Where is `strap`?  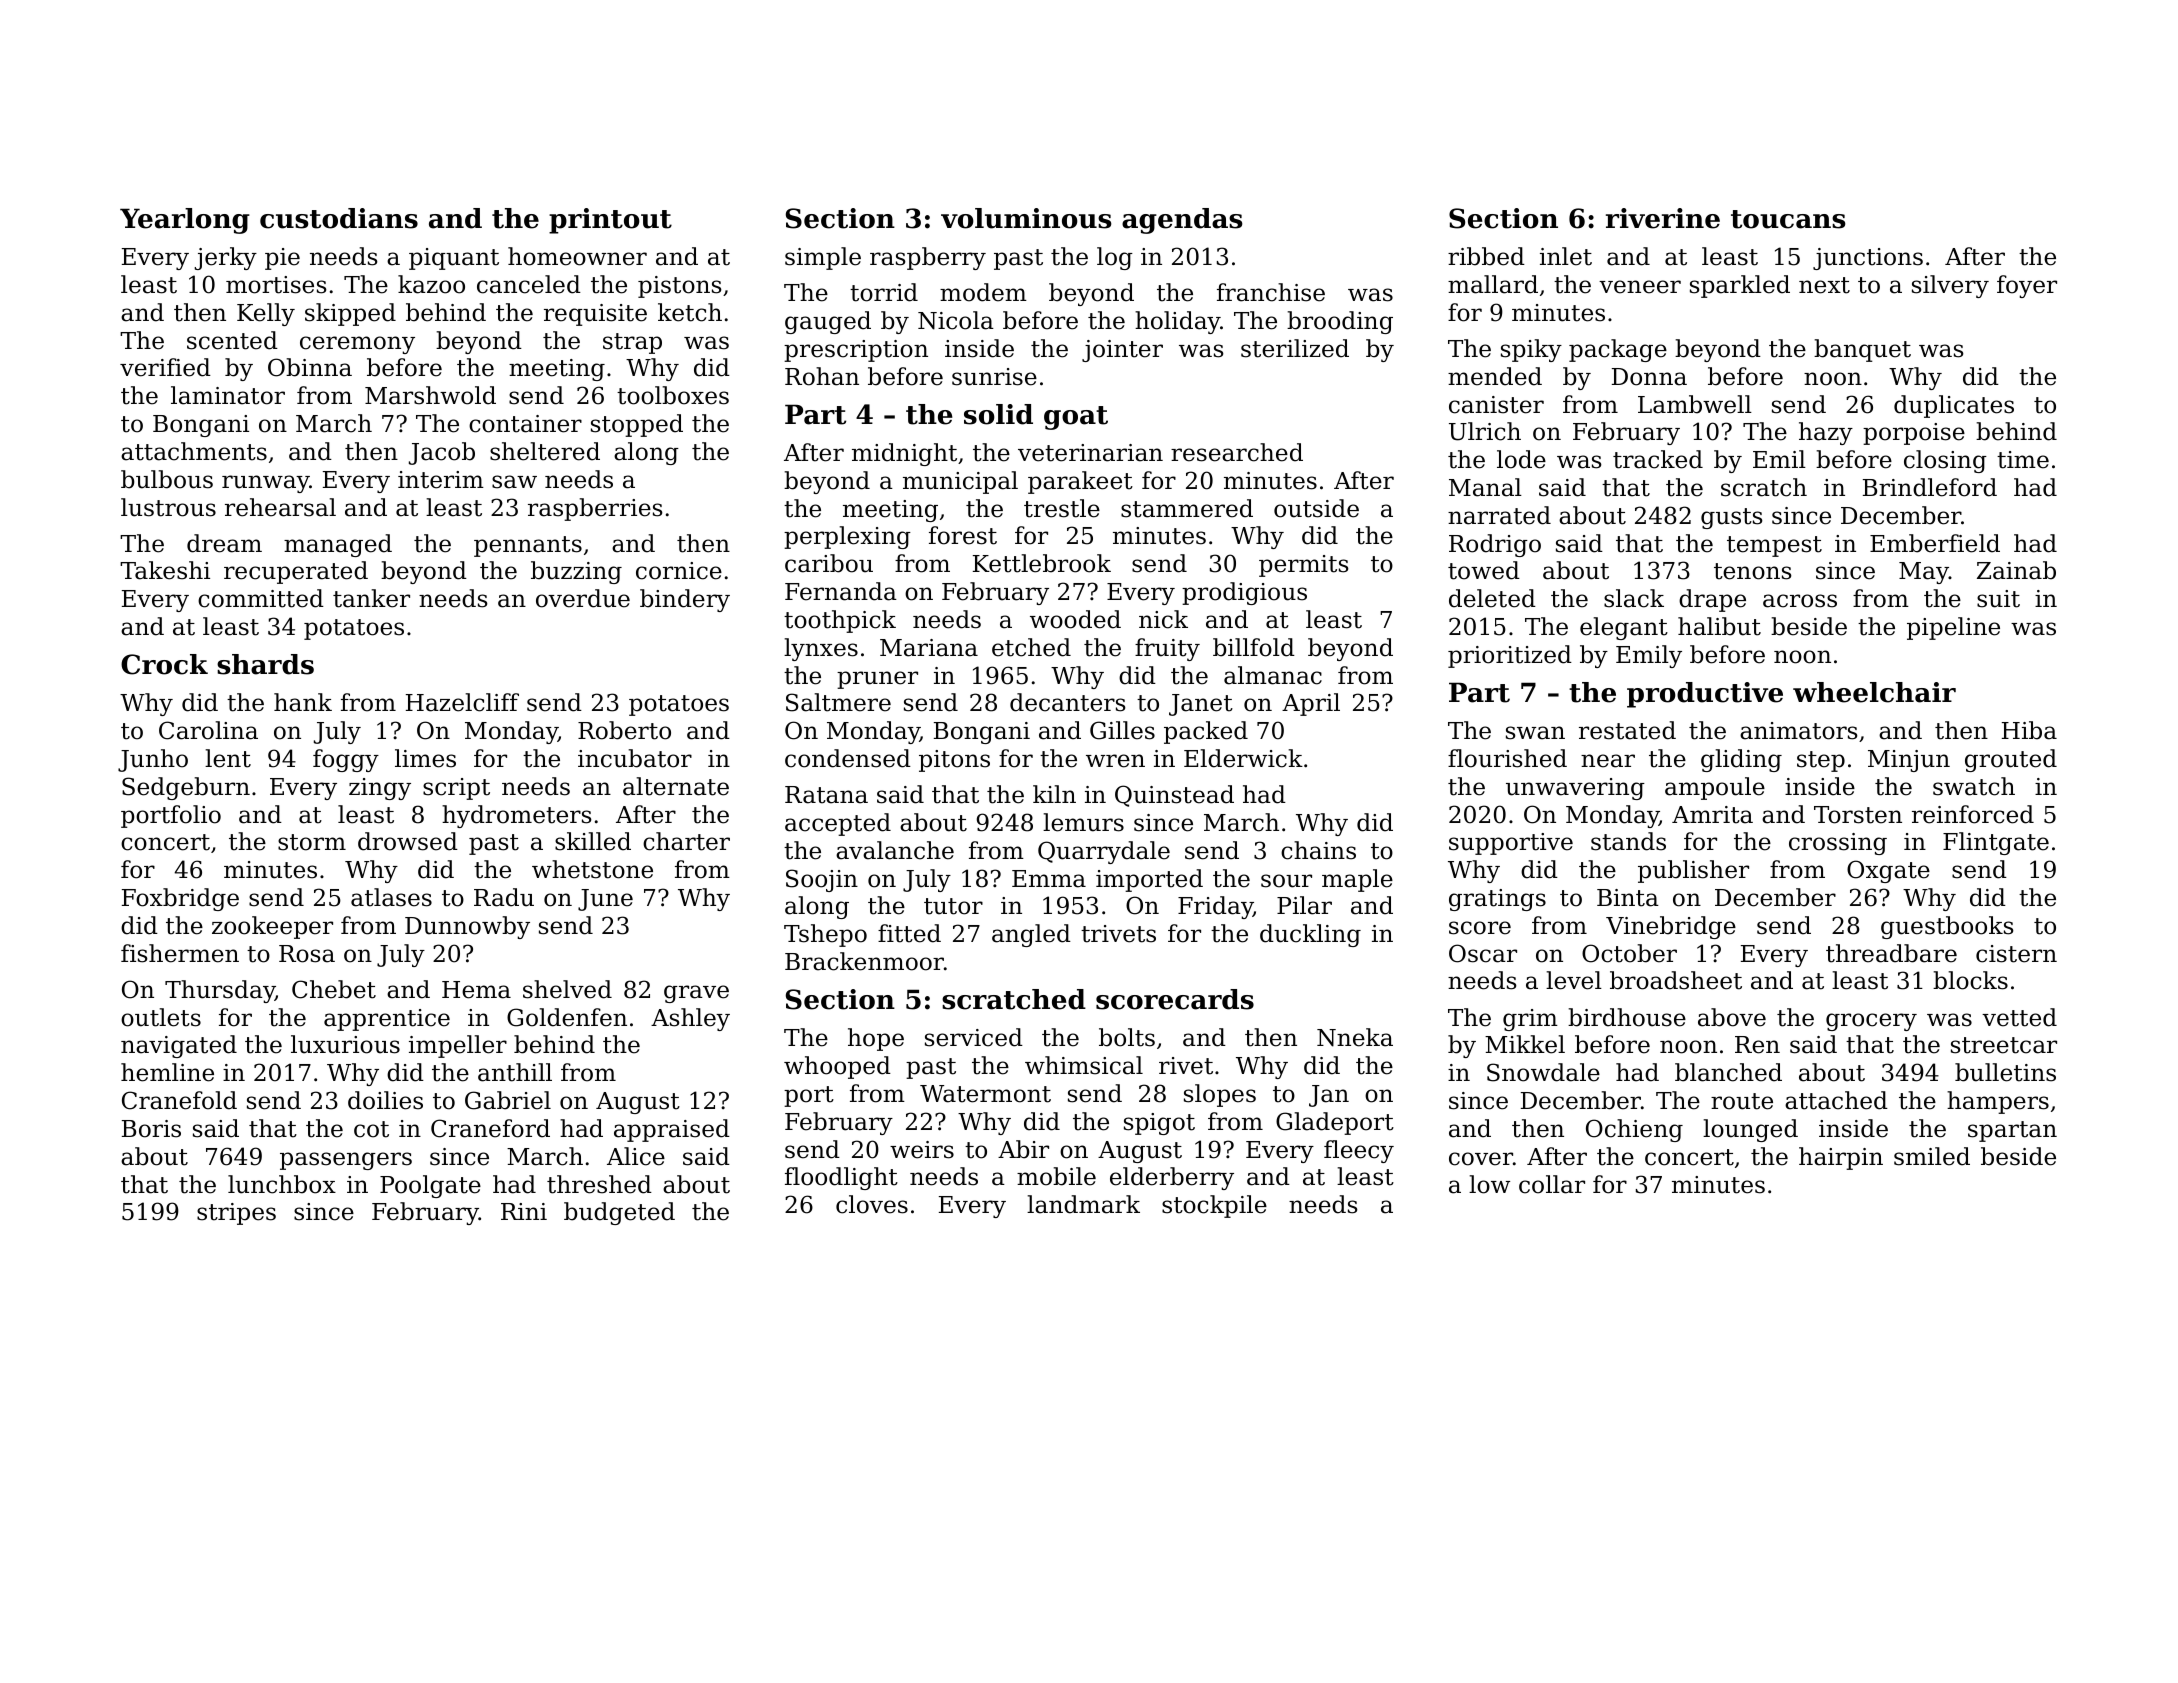 strap is located at coordinates (632, 343).
